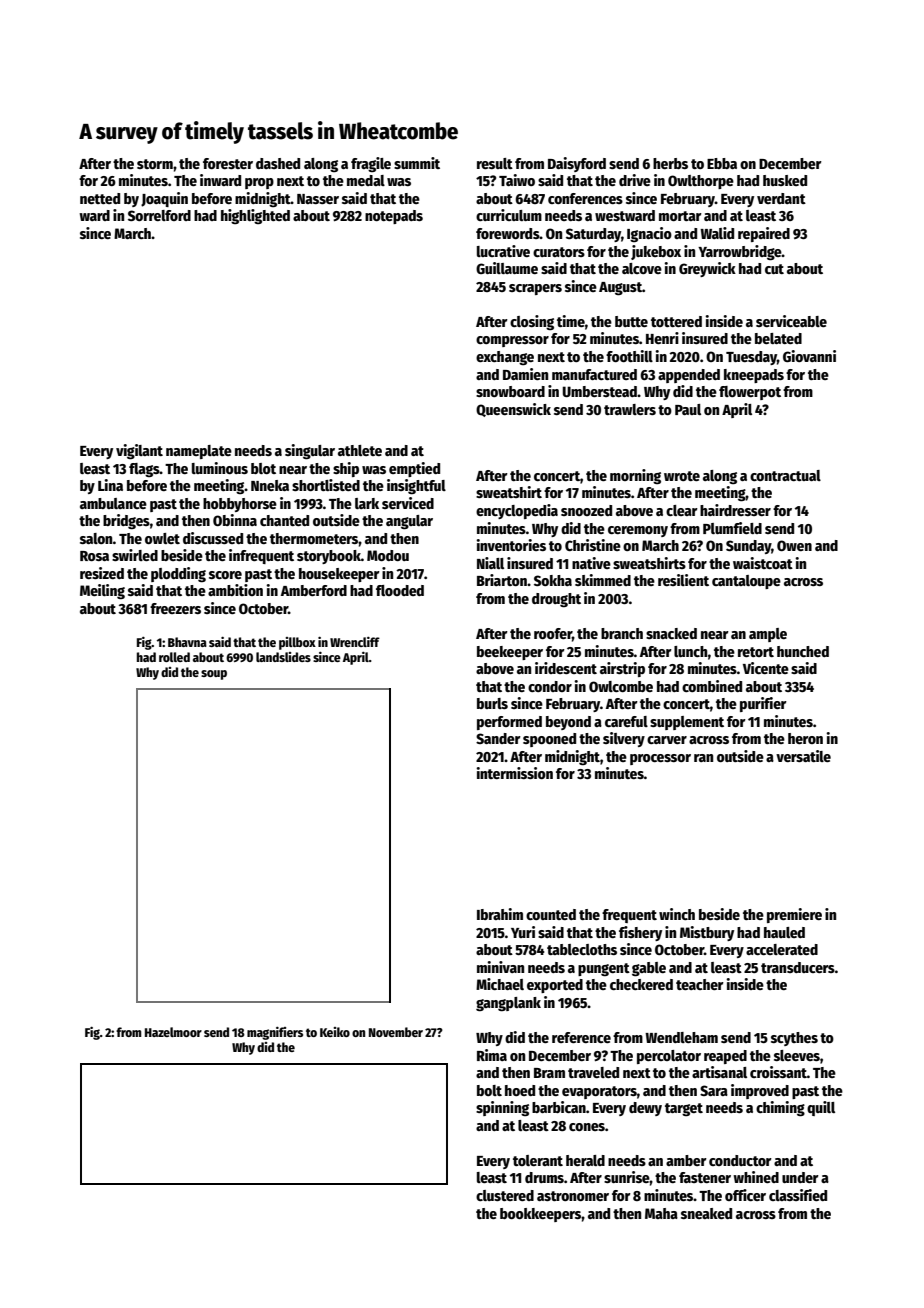 The image size is (924, 1308). I want to click on Sorrelford, so click(159, 215).
